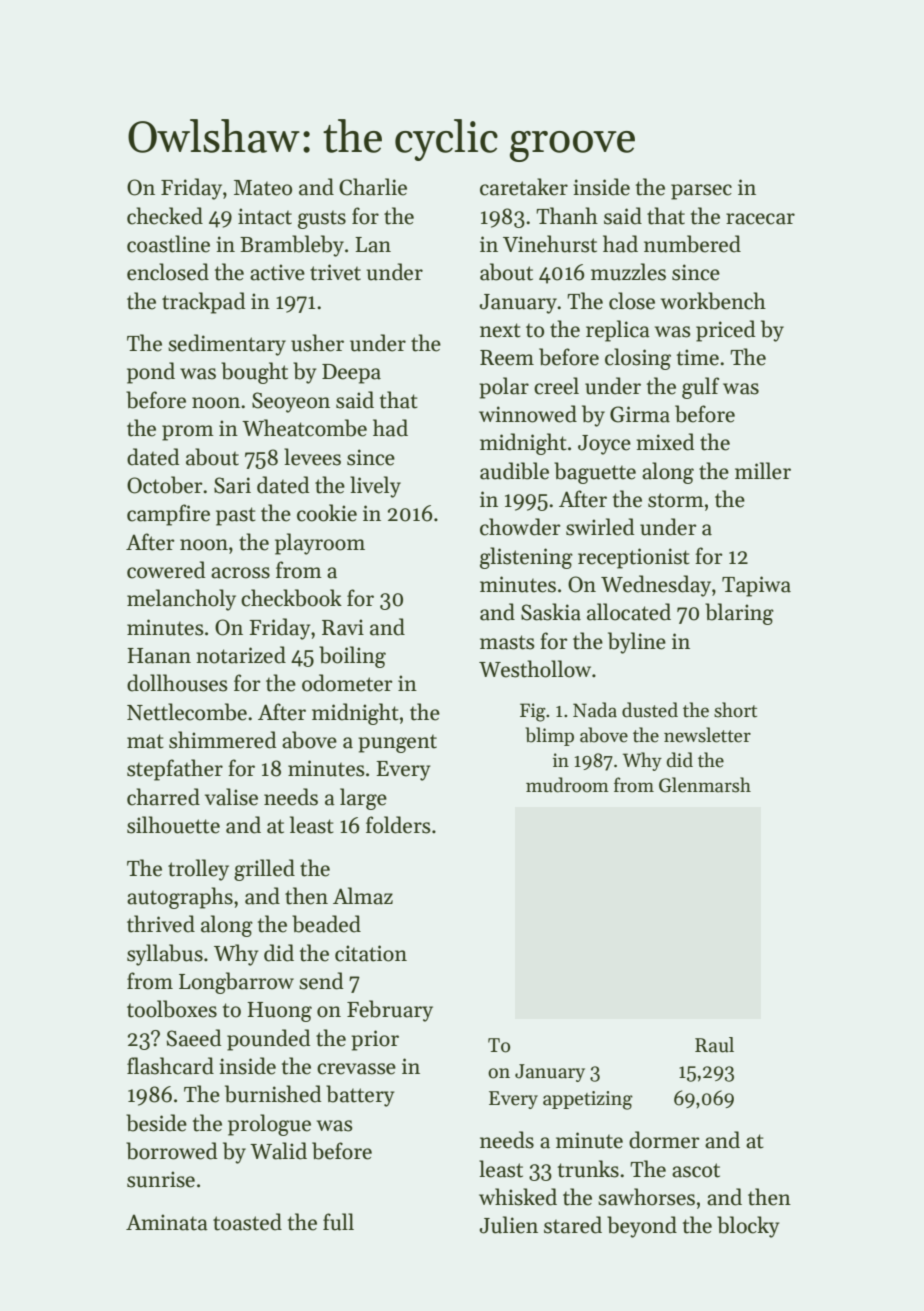 This screenshot has height=1311, width=924. I want to click on Glenmarsh, so click(705, 785).
